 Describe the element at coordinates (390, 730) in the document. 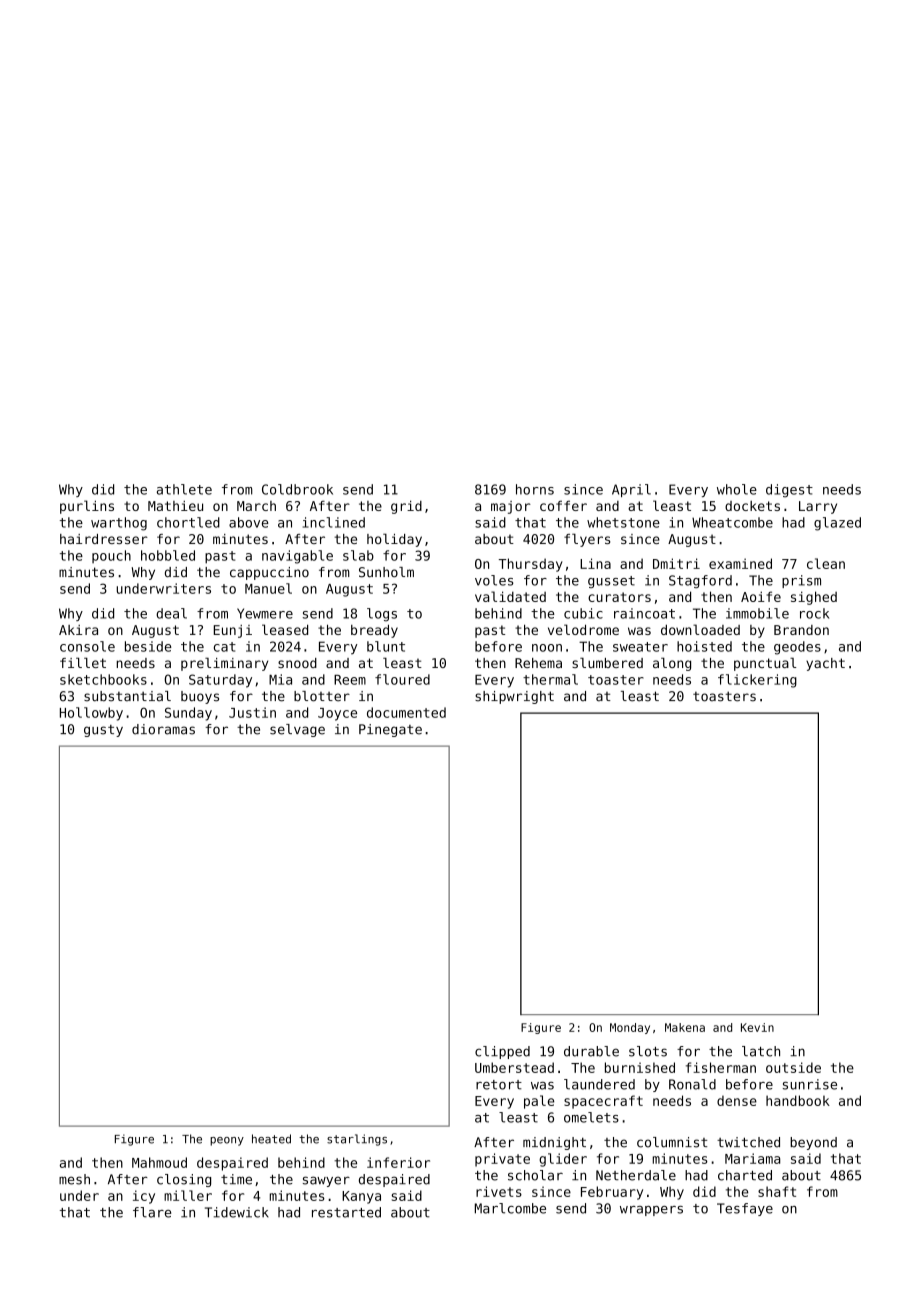

I see `Pinegate` at that location.
